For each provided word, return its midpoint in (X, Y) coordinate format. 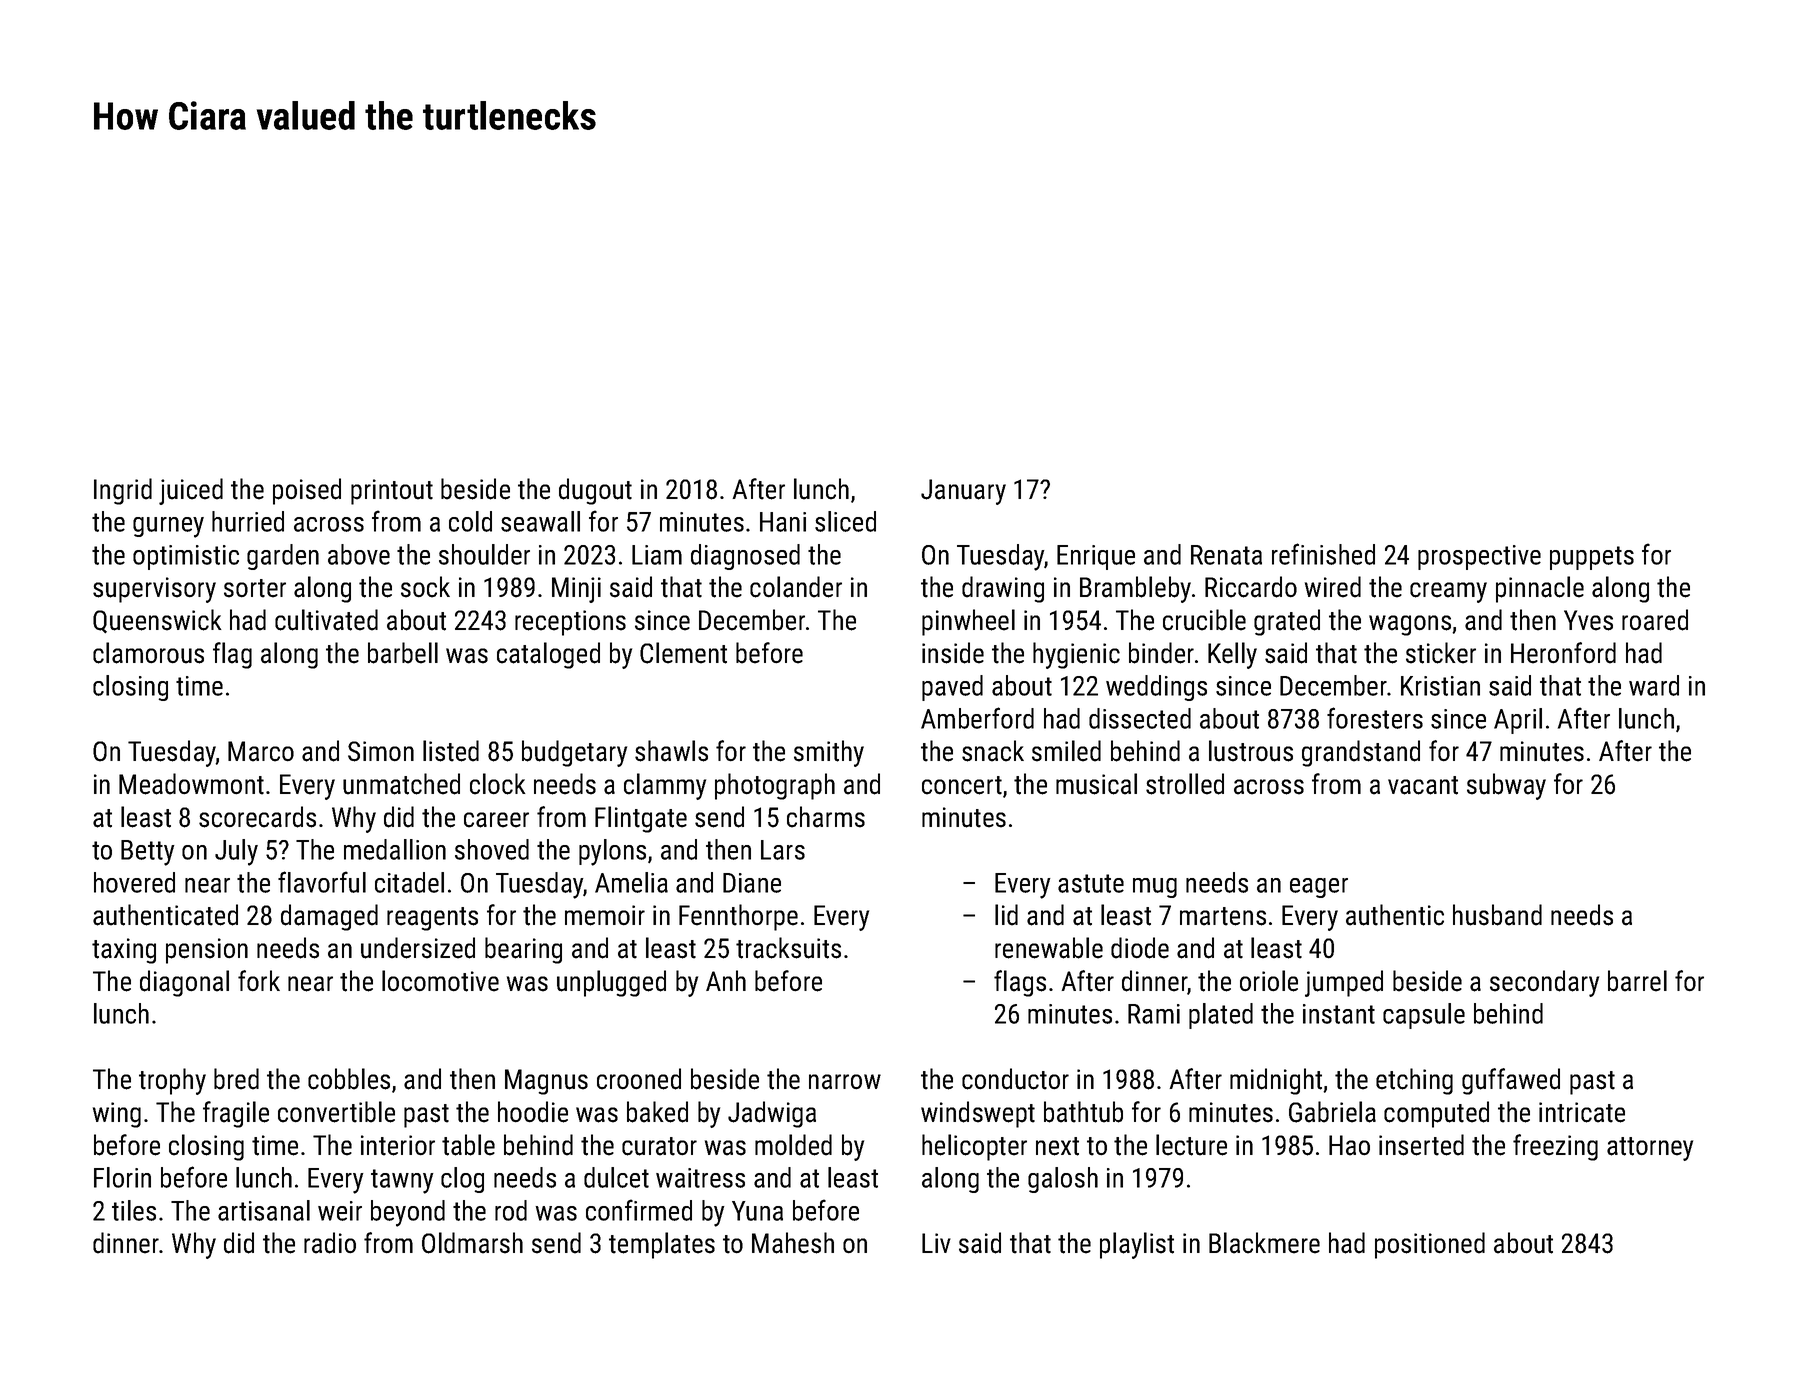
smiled (1066, 751)
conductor (1015, 1079)
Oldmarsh (472, 1243)
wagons (1410, 625)
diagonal (184, 983)
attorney (1650, 1149)
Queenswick (157, 621)
